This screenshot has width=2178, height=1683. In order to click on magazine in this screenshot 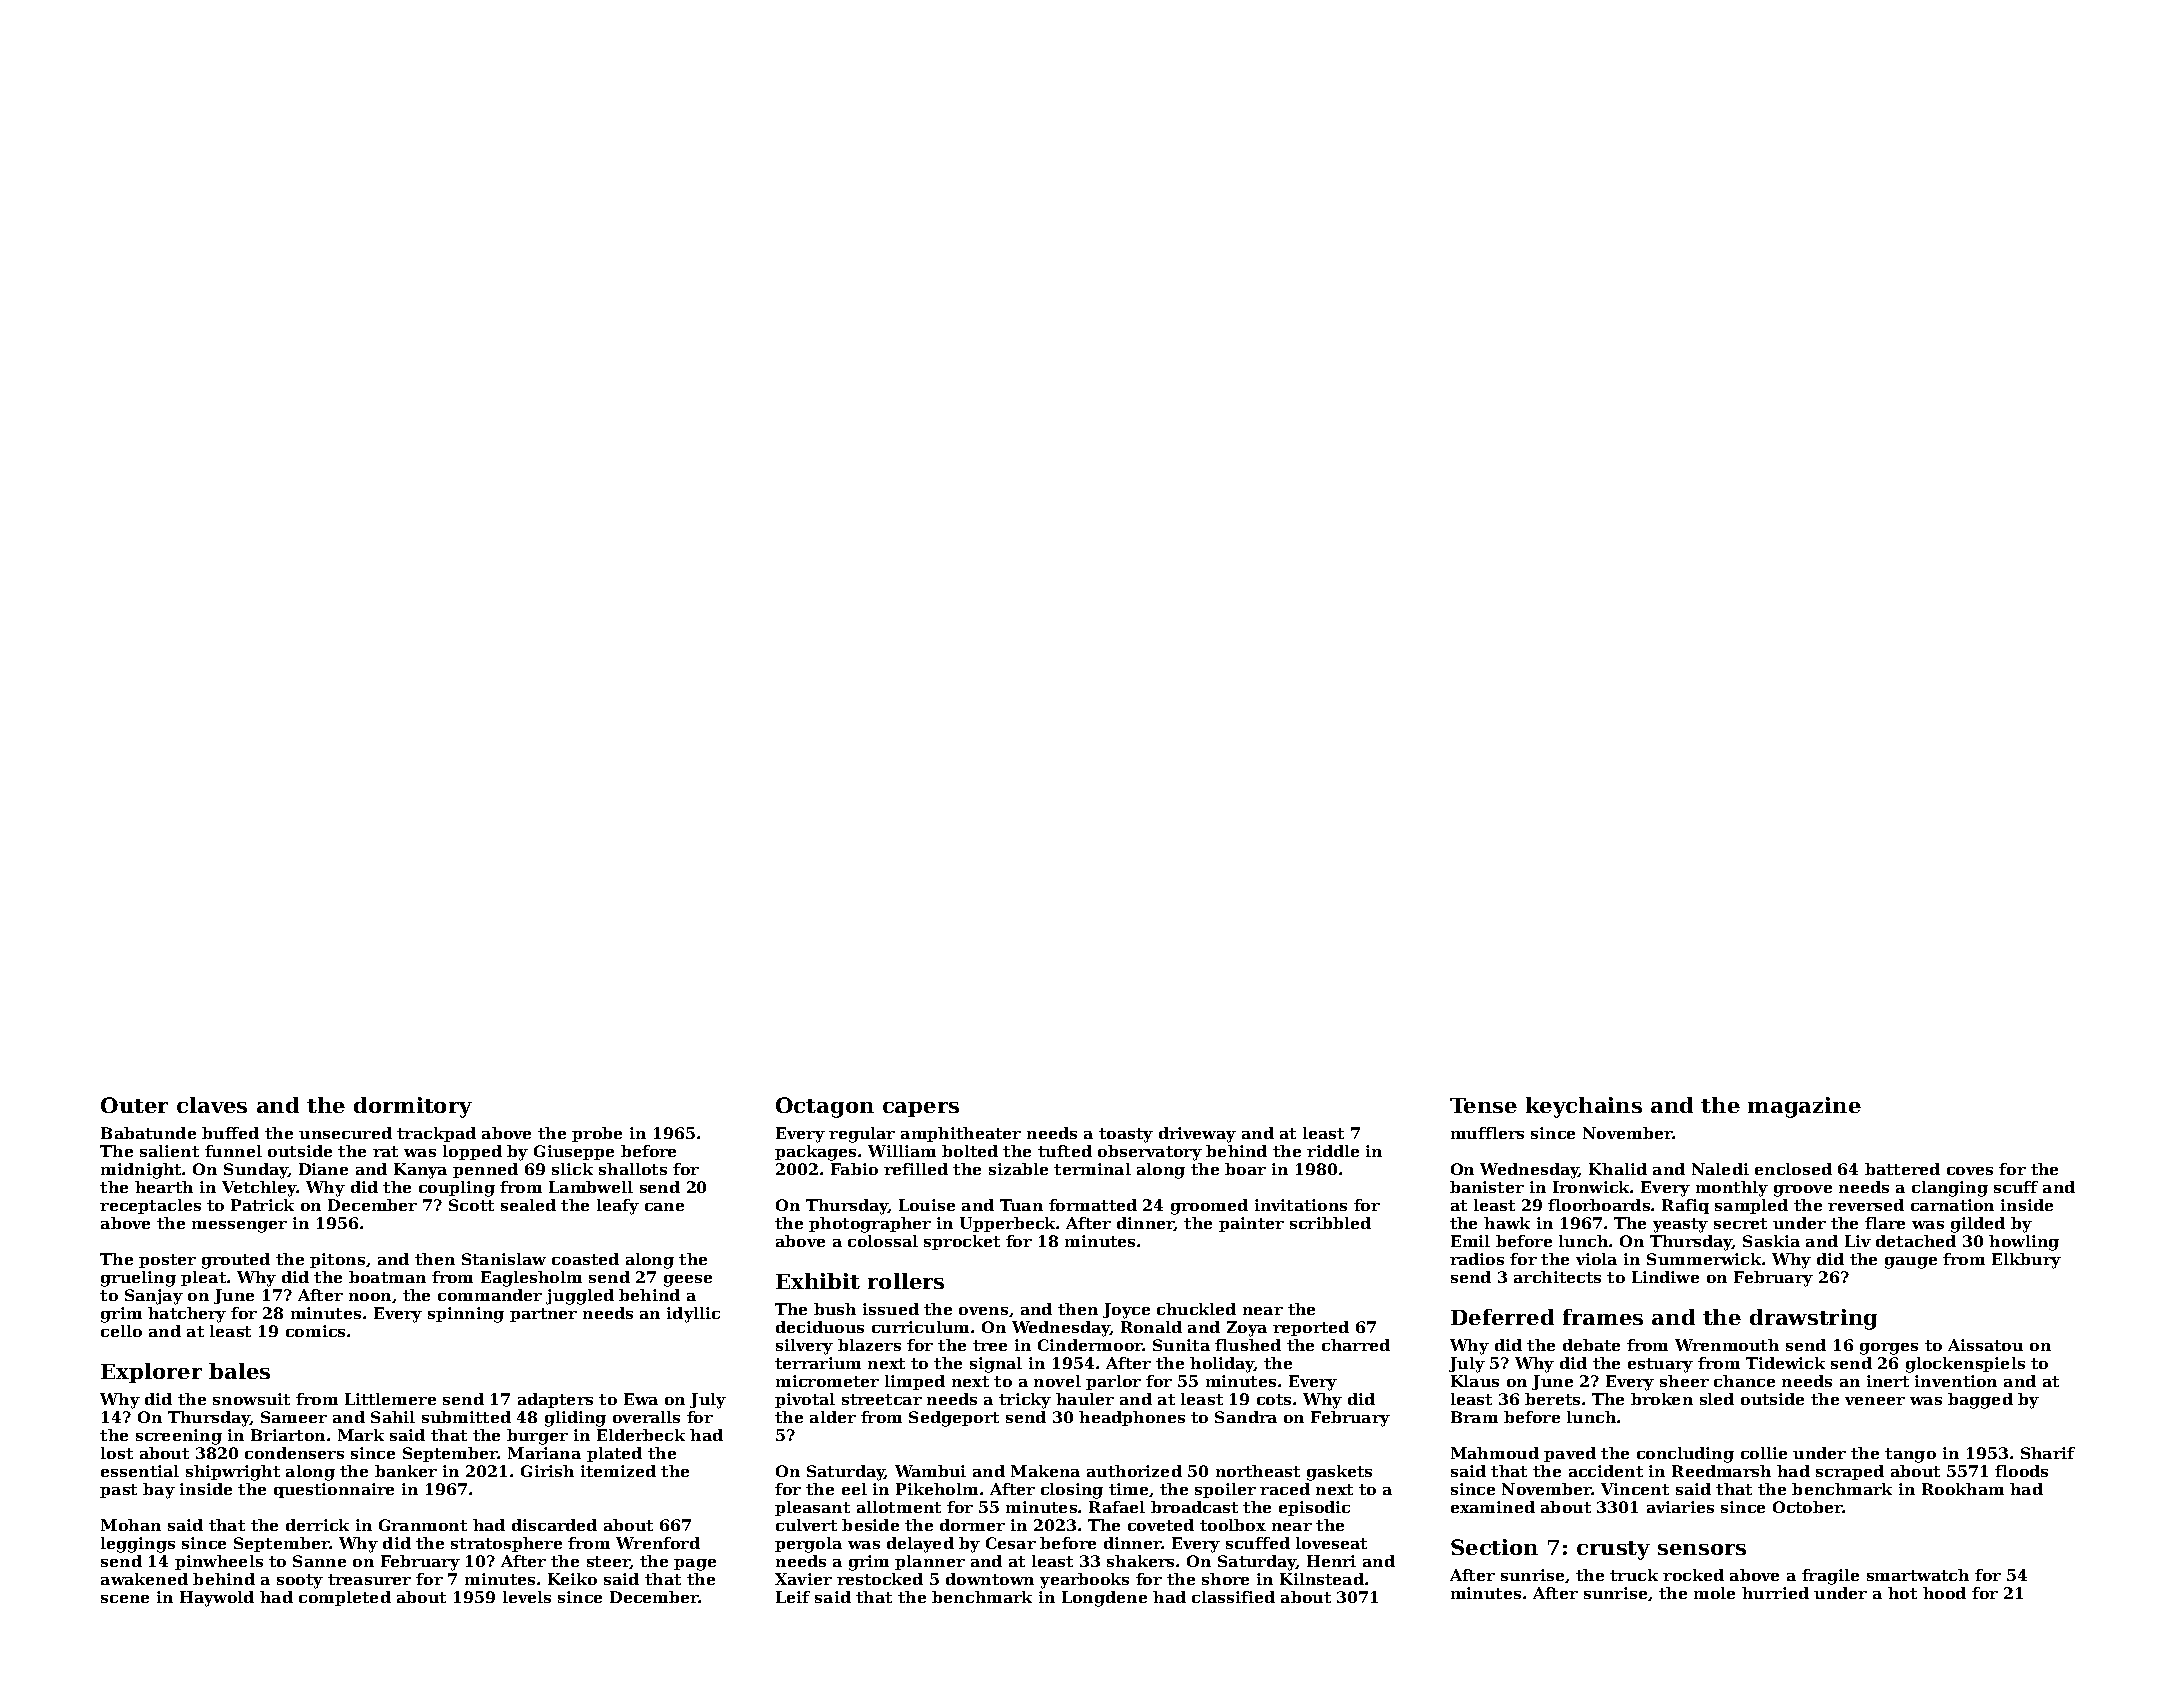, I will do `click(1804, 1107)`.
